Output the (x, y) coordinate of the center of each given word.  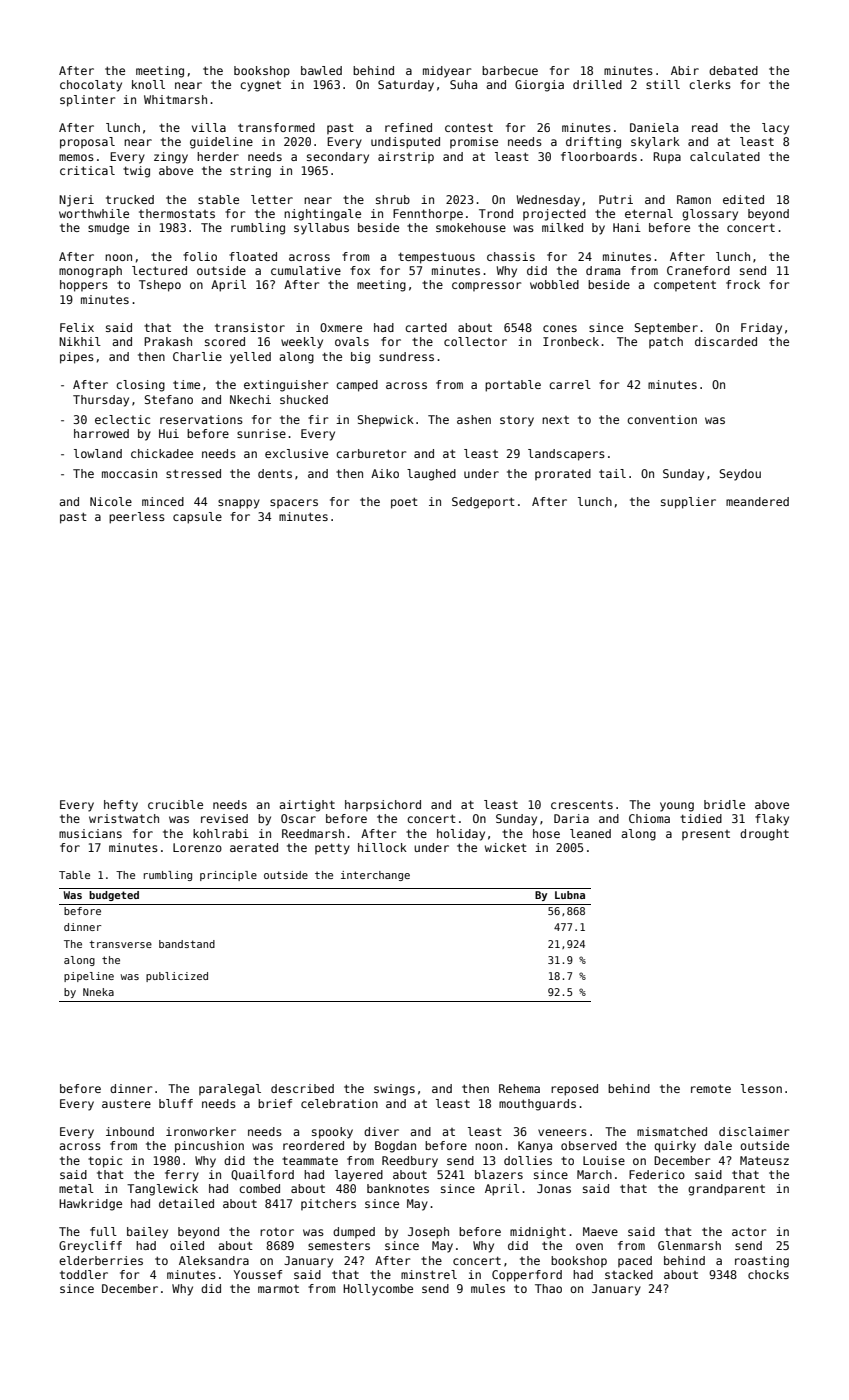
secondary (338, 158)
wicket (506, 847)
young (677, 807)
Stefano (168, 399)
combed (259, 1188)
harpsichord (383, 805)
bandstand (187, 944)
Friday (761, 329)
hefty (121, 806)
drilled (597, 84)
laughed (431, 475)
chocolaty (91, 86)
